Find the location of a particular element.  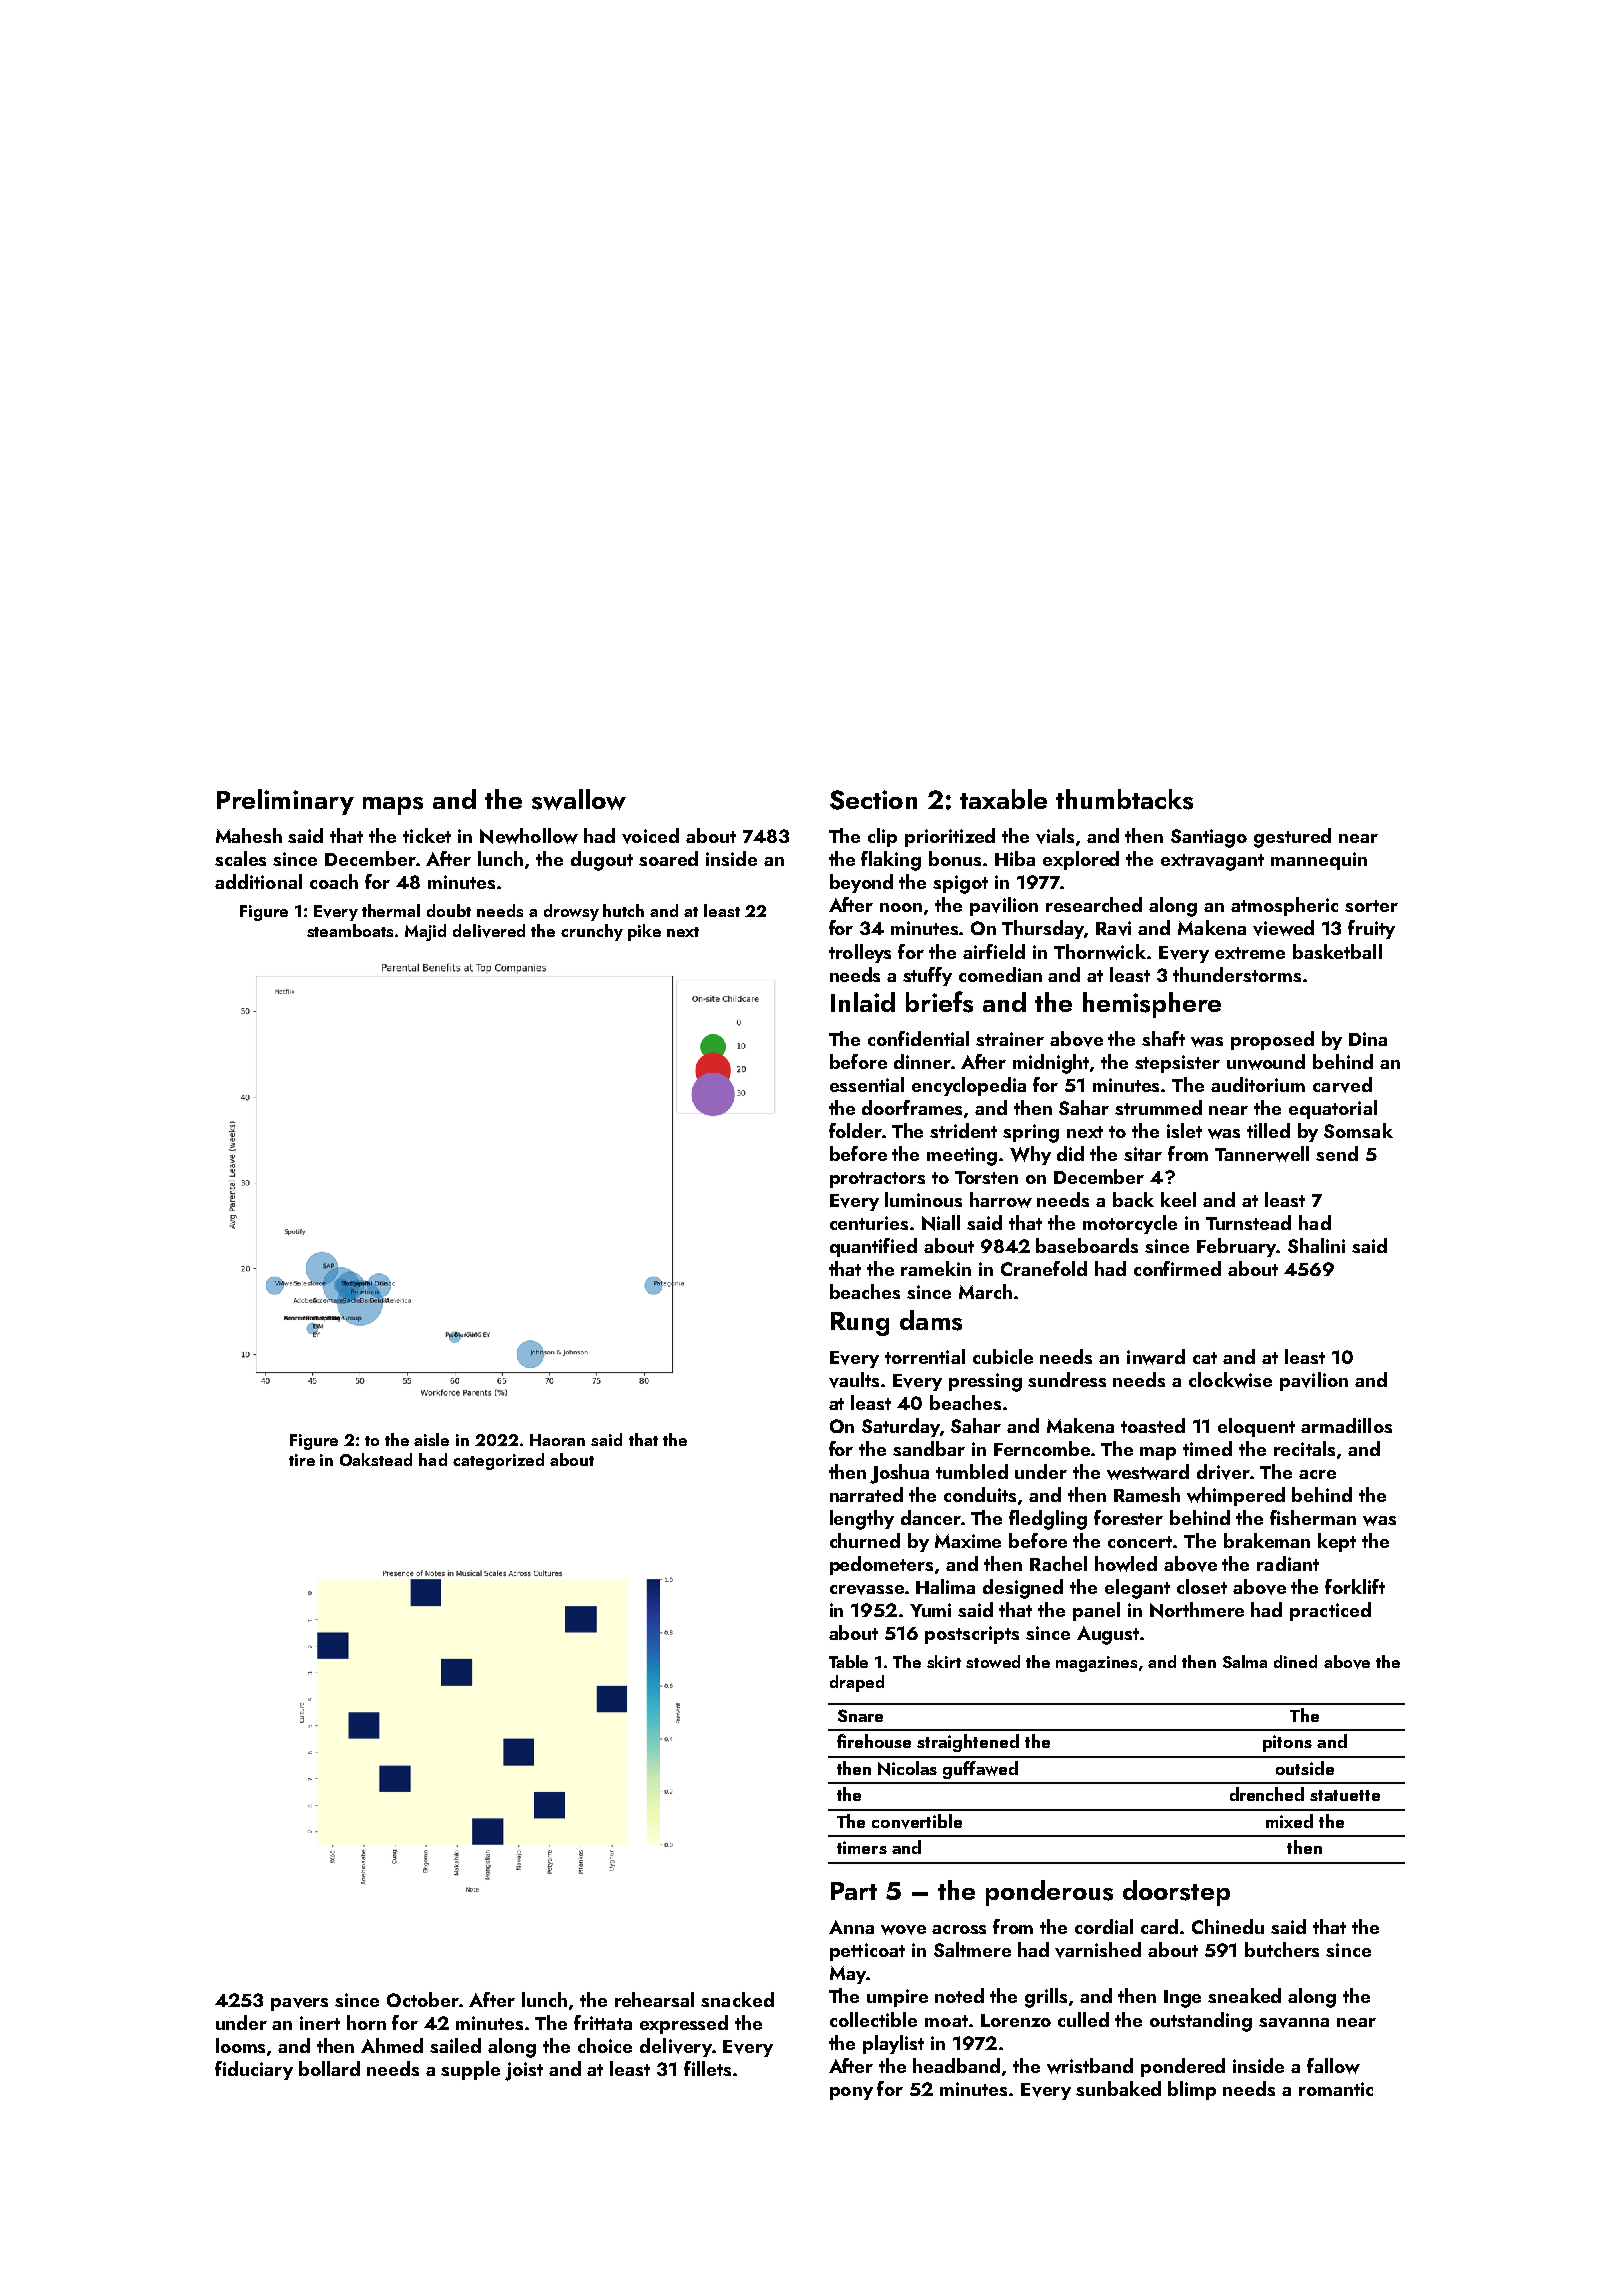

gestured is located at coordinates (1292, 838).
